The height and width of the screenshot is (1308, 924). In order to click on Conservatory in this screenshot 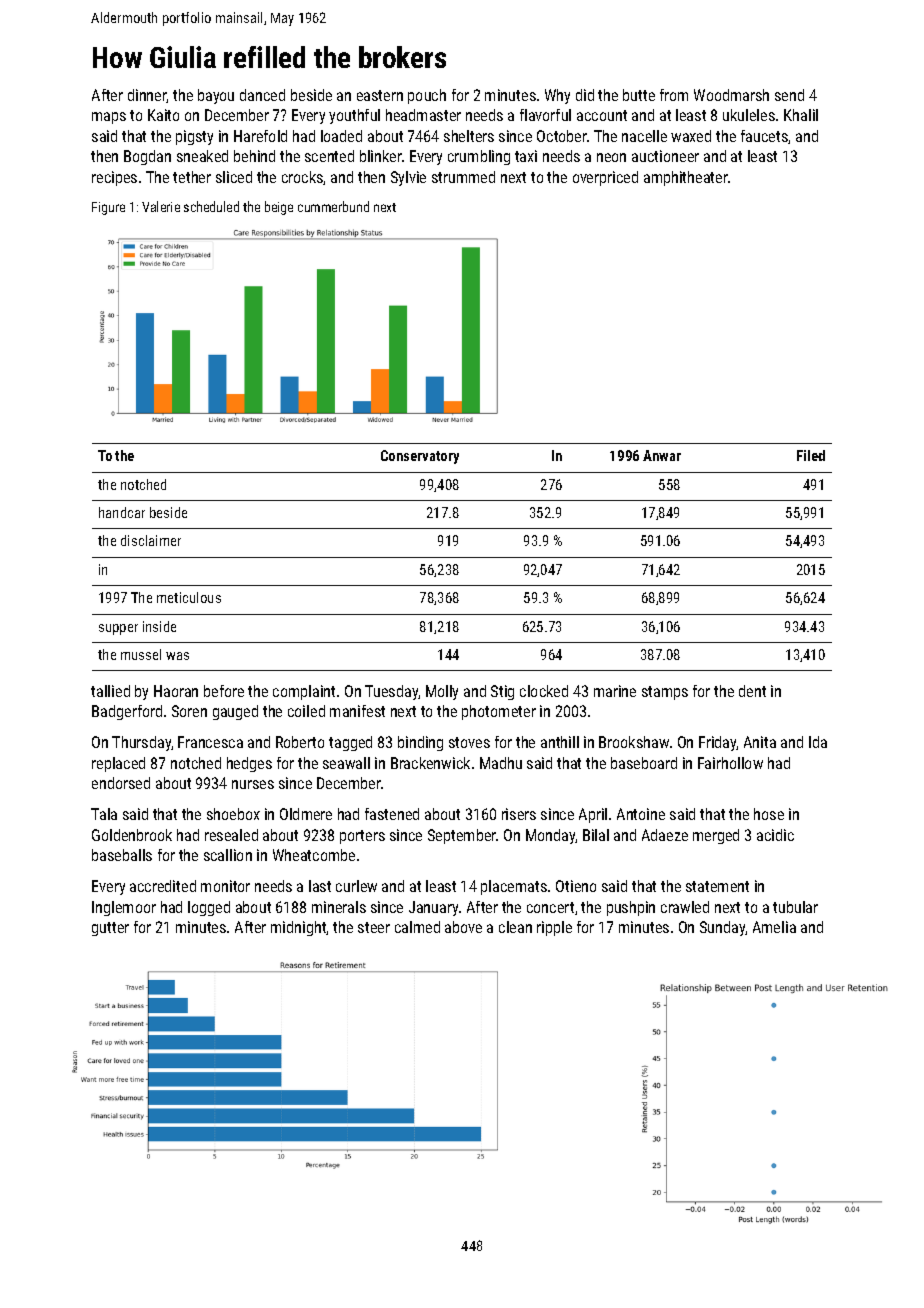, I will do `click(420, 457)`.
